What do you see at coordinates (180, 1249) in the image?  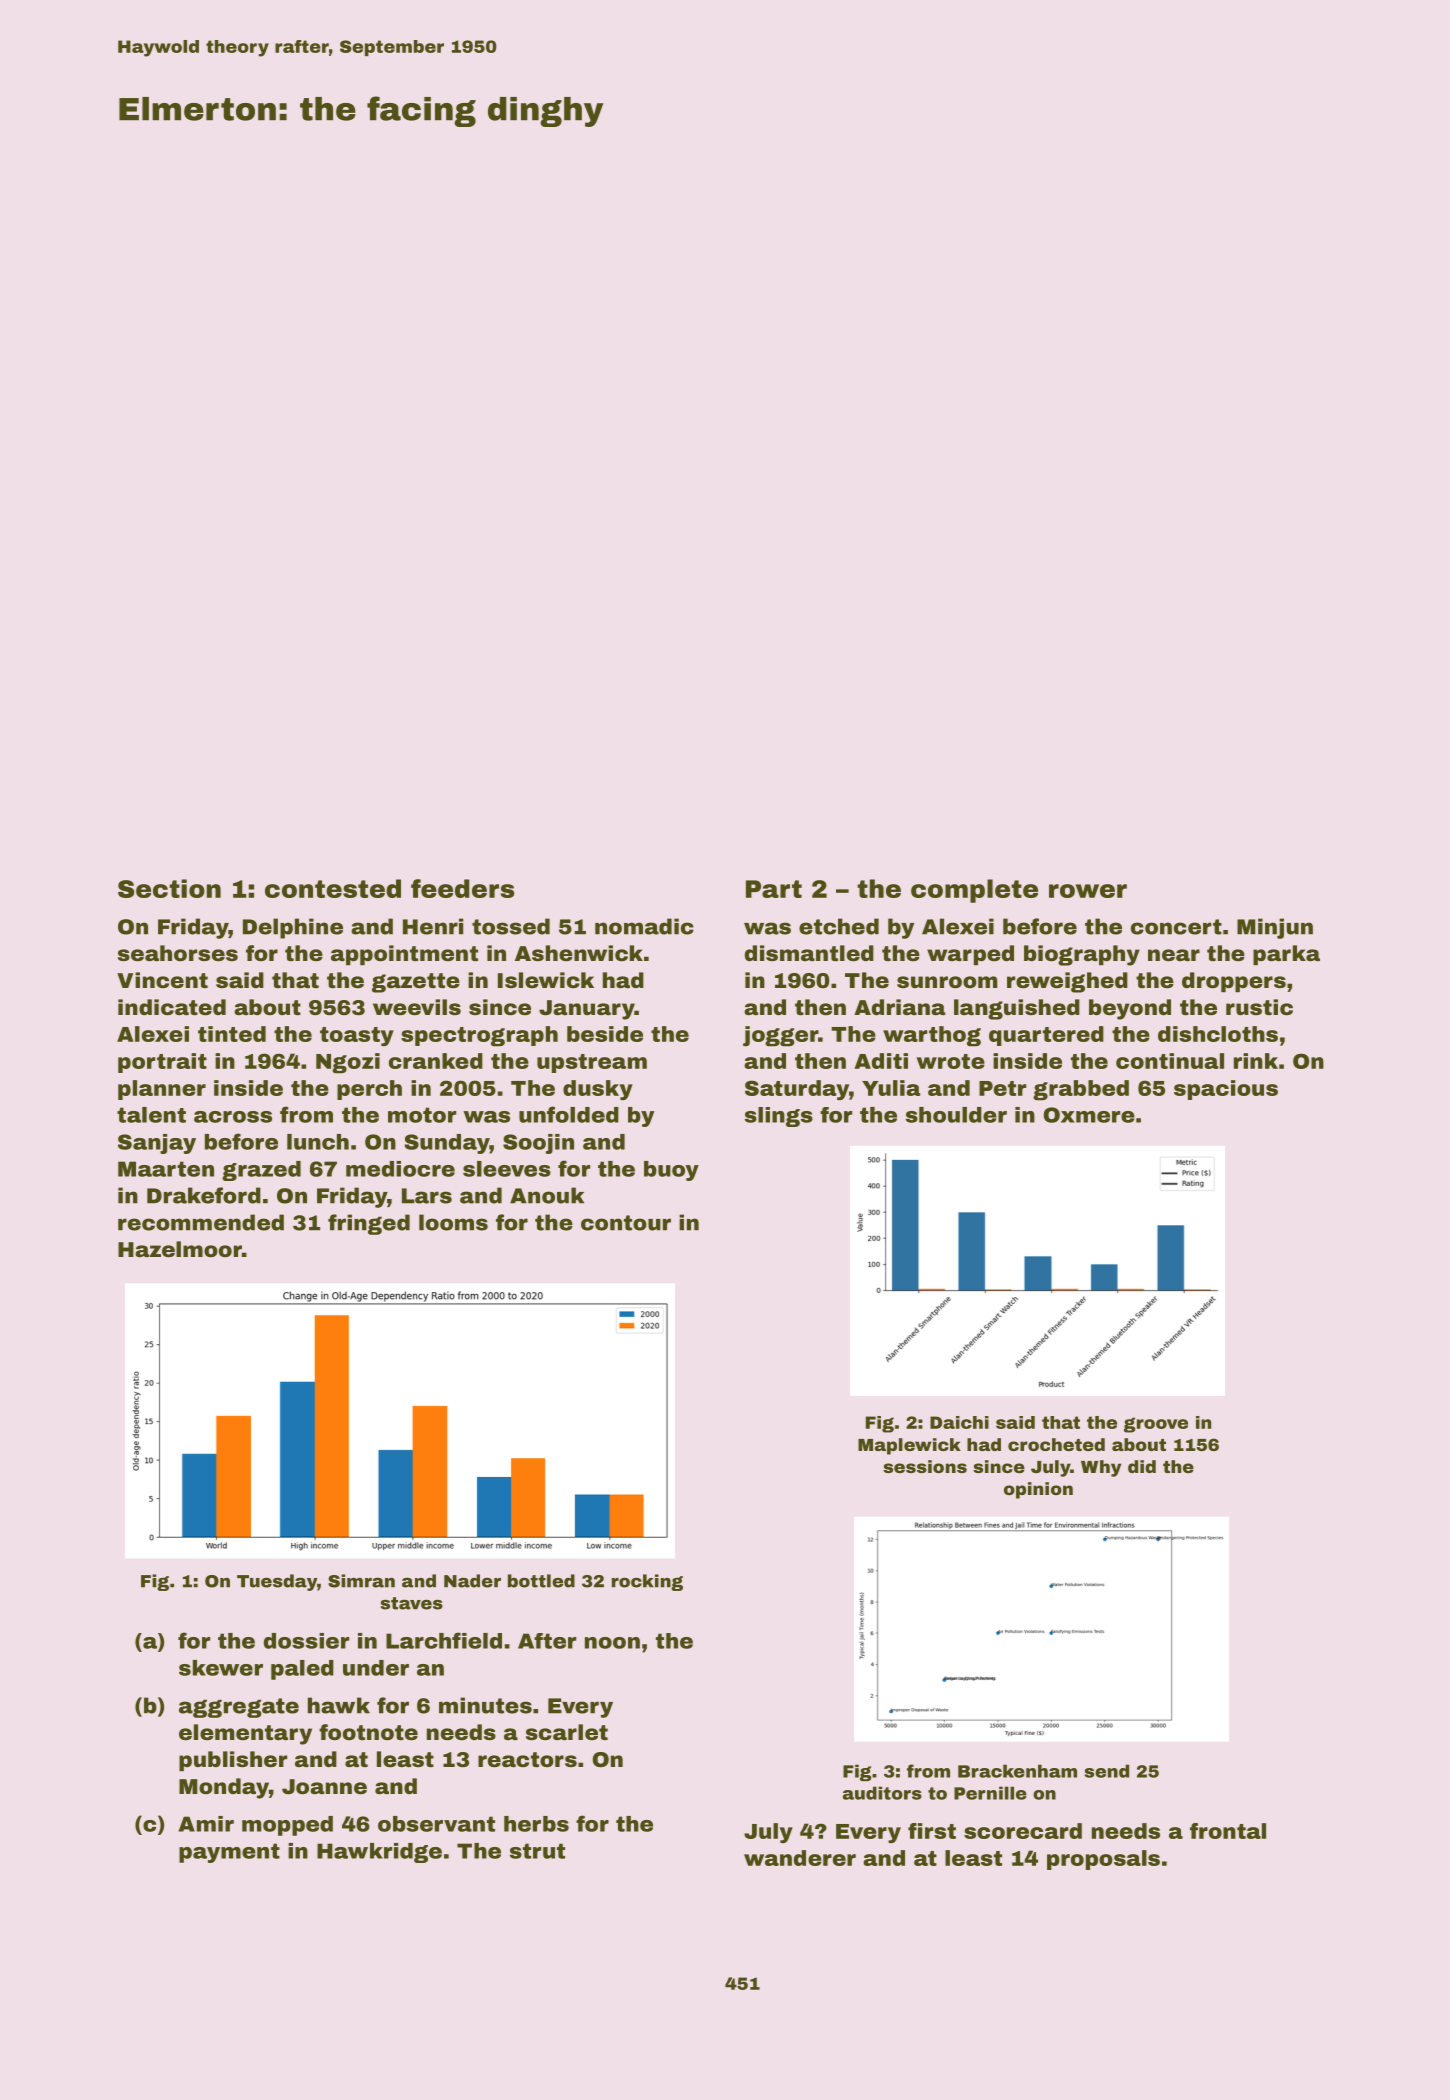 I see `Hazelmoor` at bounding box center [180, 1249].
